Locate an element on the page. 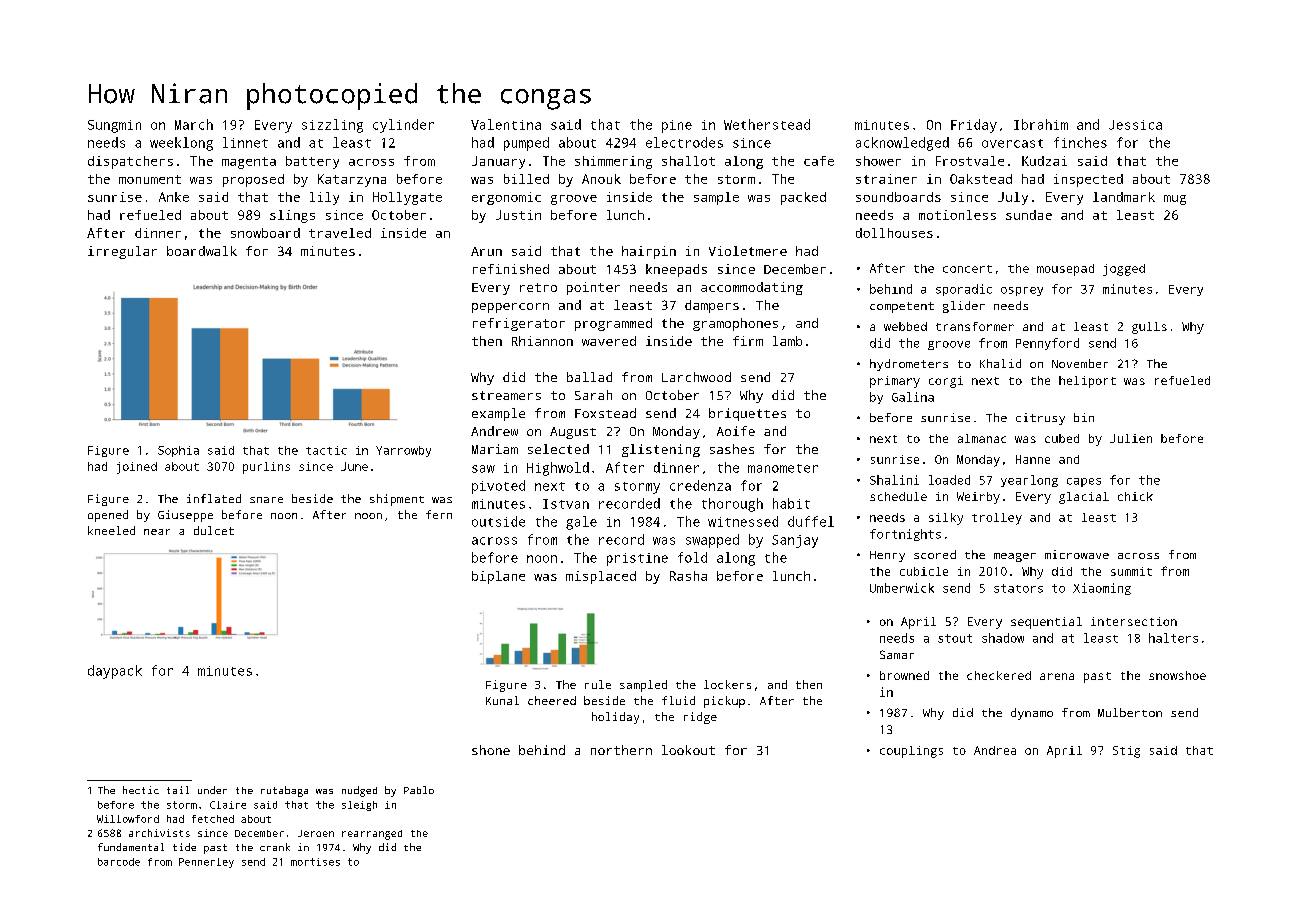 The width and height of the page is (1308, 924). outside is located at coordinates (498, 521).
